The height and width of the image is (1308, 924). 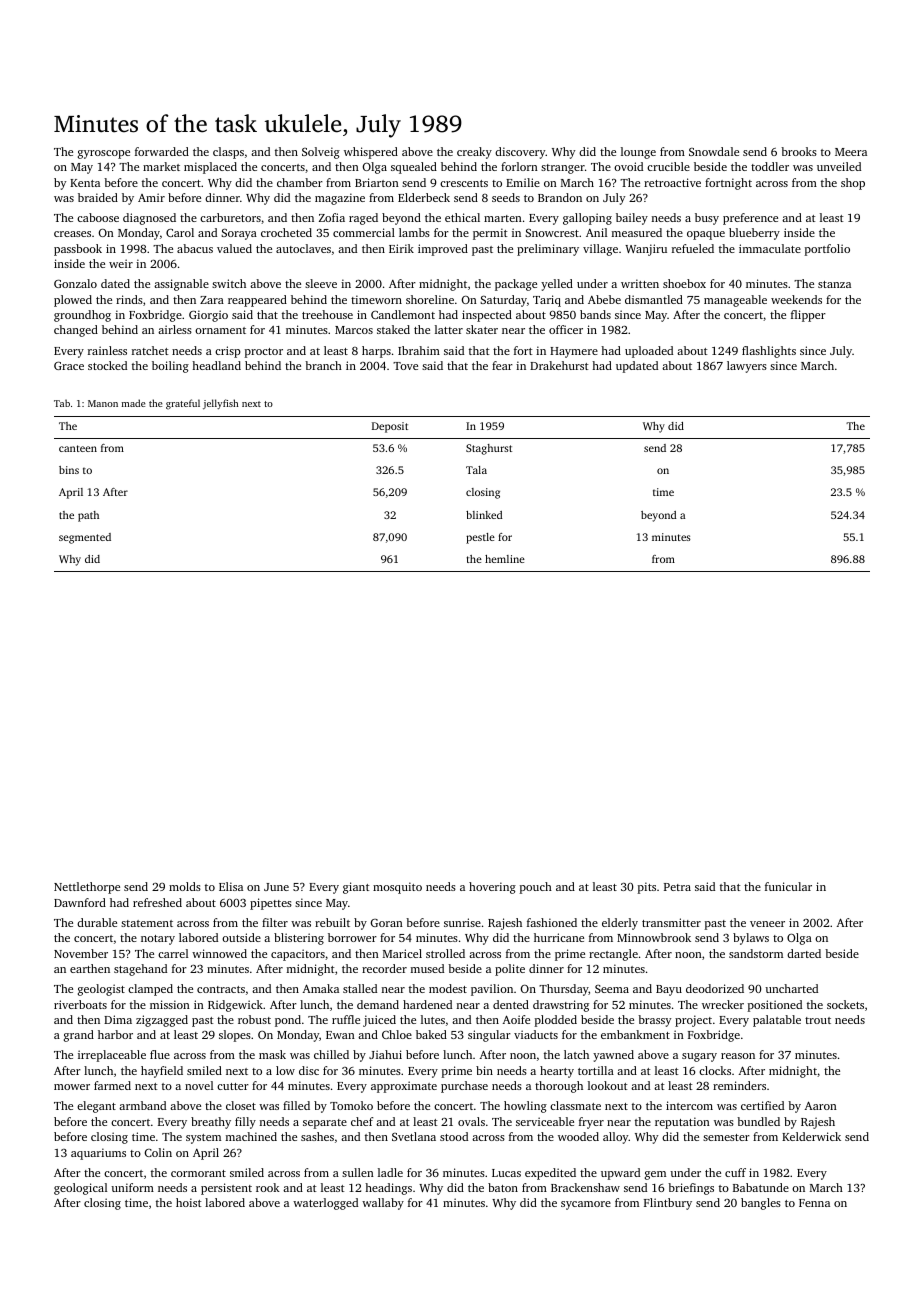 What do you see at coordinates (233, 1086) in the image?
I see `cutter` at bounding box center [233, 1086].
